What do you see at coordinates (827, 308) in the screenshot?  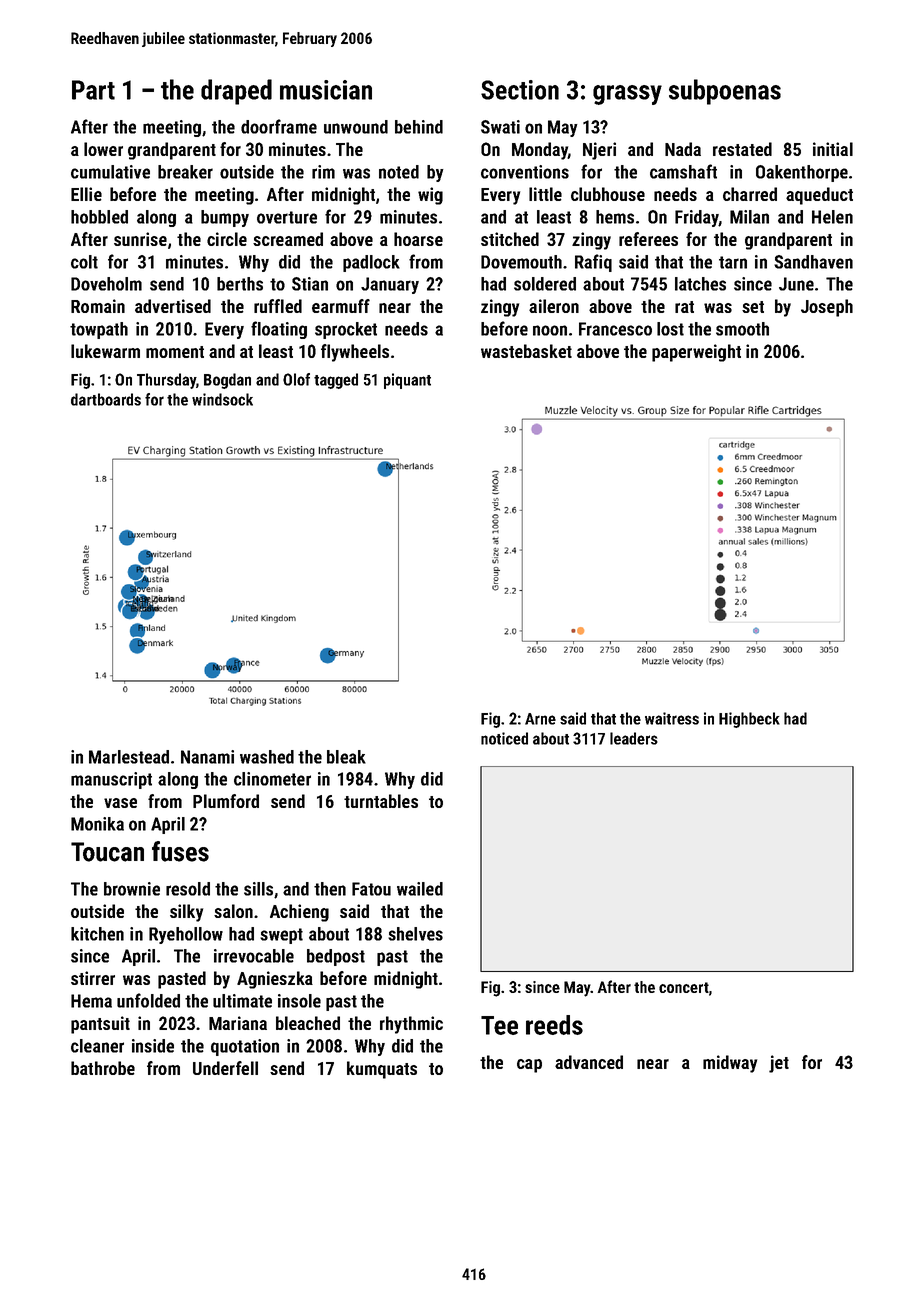 I see `Joseph` at bounding box center [827, 308].
